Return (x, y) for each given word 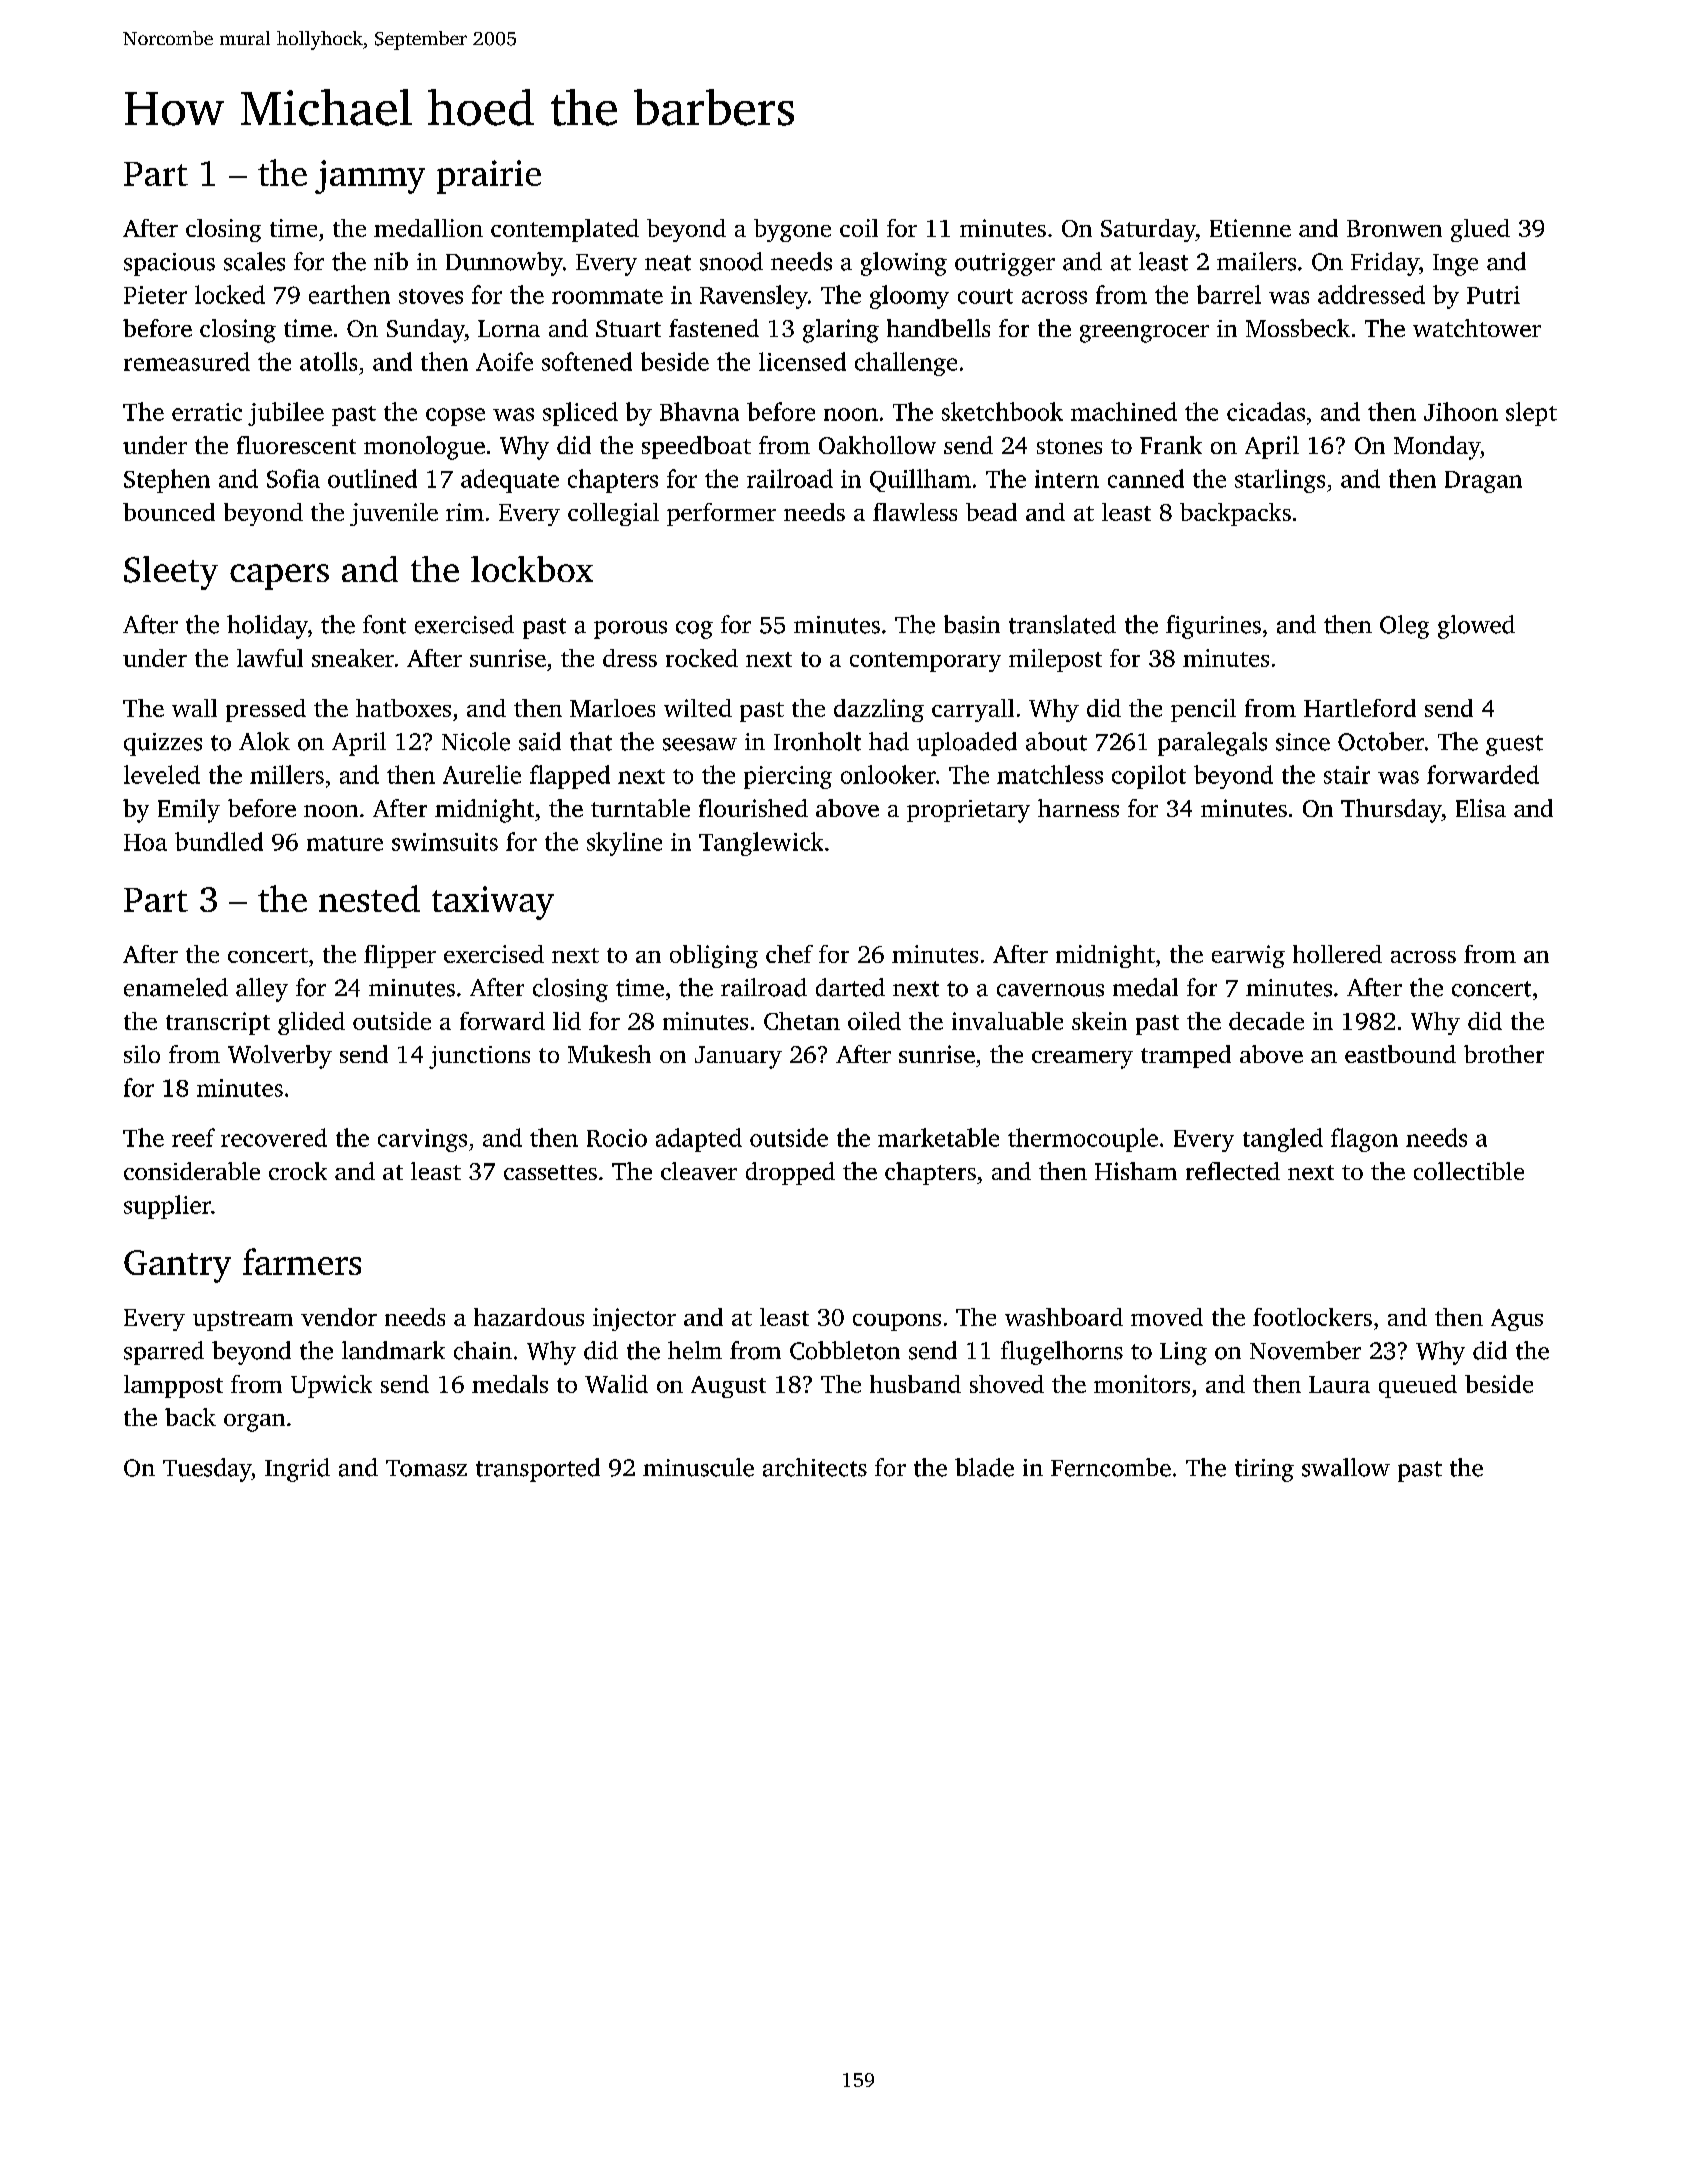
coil (859, 228)
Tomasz (426, 1468)
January (738, 1057)
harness (1078, 808)
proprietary (968, 811)
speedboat (696, 447)
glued (1480, 230)
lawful (270, 658)
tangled (1283, 1140)
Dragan (1483, 482)
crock (298, 1171)
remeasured (187, 361)
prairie (489, 177)
